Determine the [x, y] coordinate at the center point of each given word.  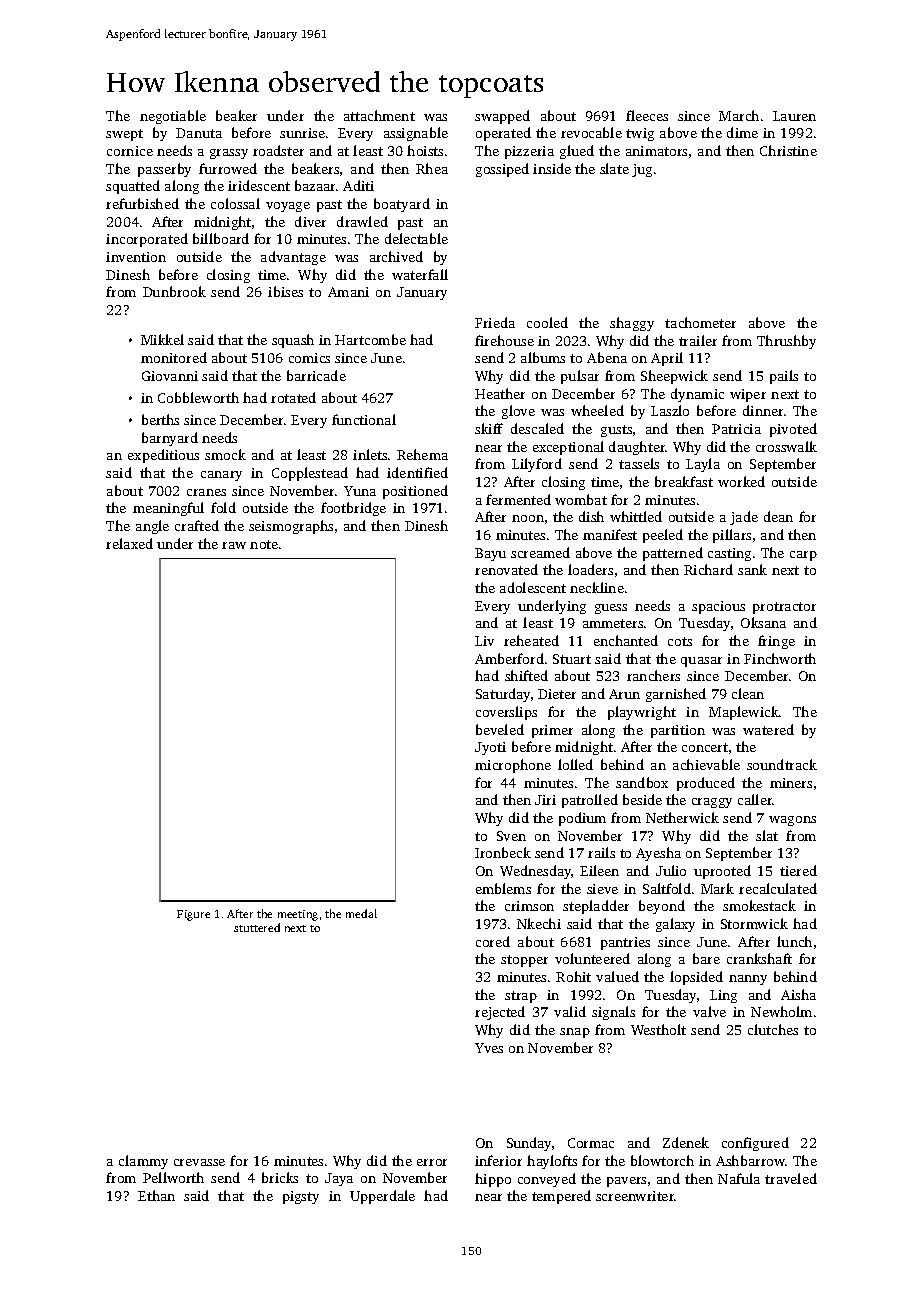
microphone [513, 766]
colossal [235, 203]
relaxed [129, 543]
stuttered [257, 927]
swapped [502, 117]
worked [741, 481]
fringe [776, 642]
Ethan [156, 1195]
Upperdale [382, 1197]
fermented [518, 499]
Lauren [794, 116]
